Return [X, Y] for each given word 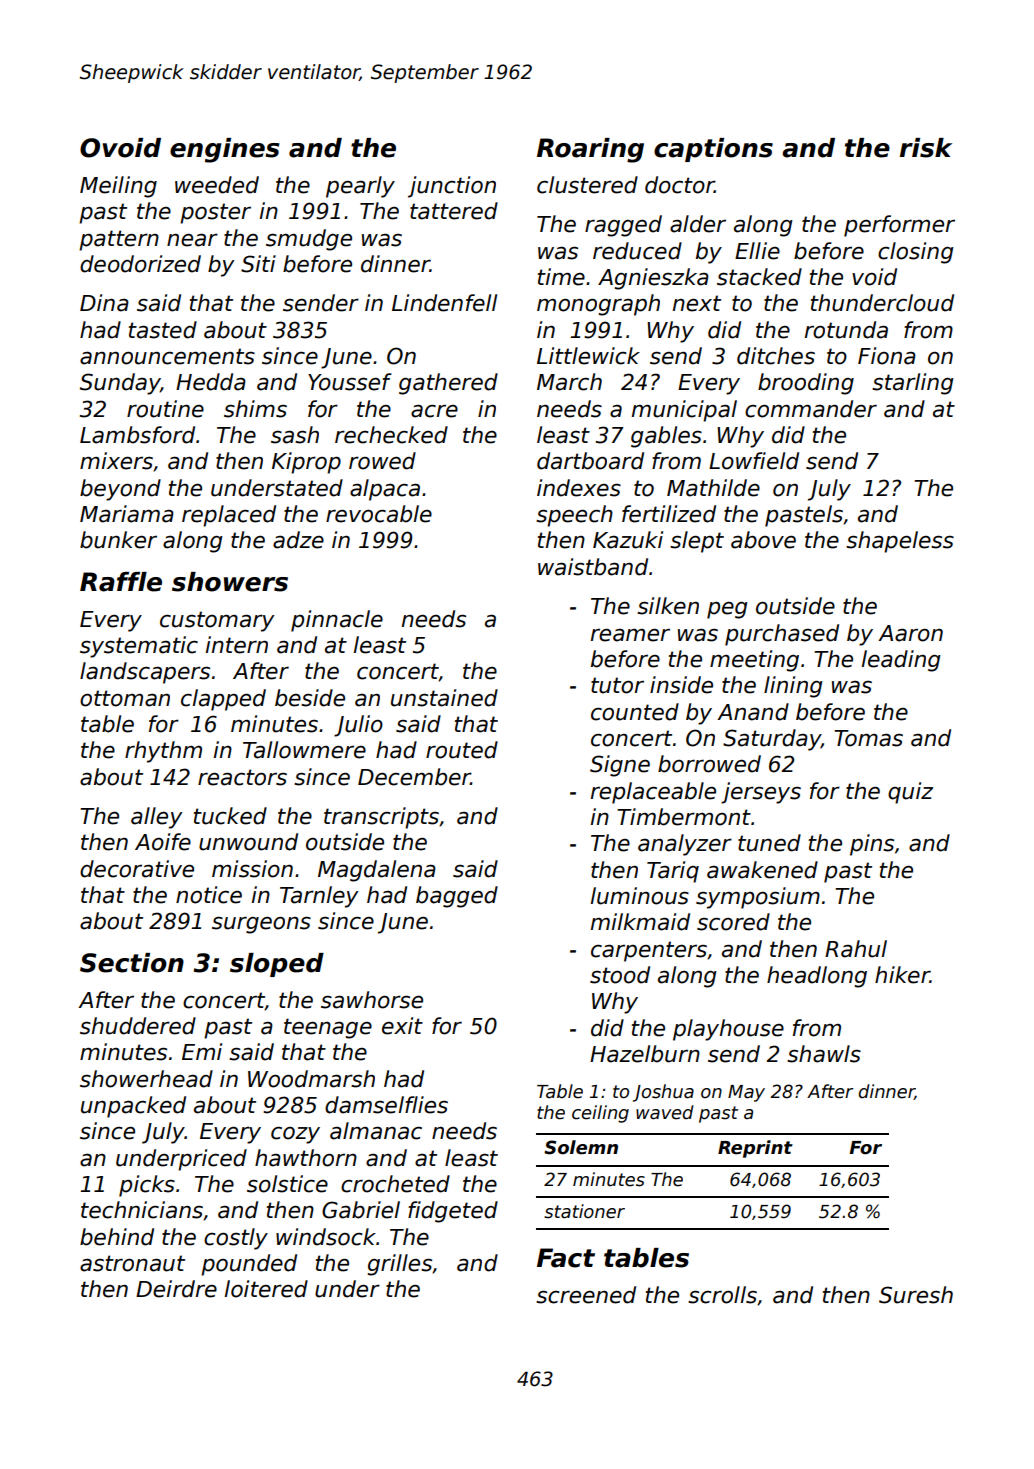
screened [586, 1295]
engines [224, 150]
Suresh [916, 1295]
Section [132, 963]
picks [147, 1186]
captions [713, 150]
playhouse [728, 1030]
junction [452, 187]
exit [402, 1026]
